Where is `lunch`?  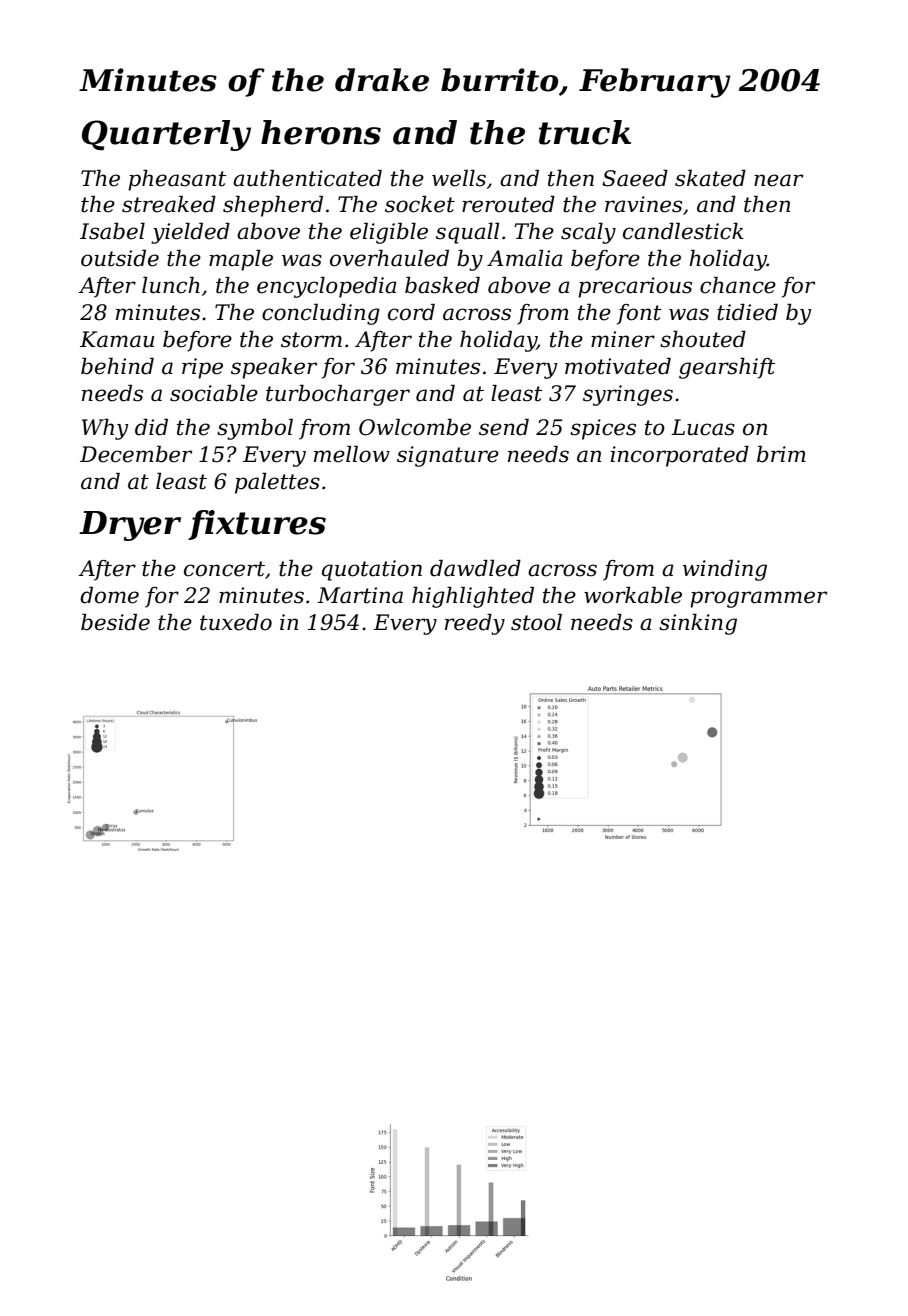 lunch is located at coordinates (171, 285).
